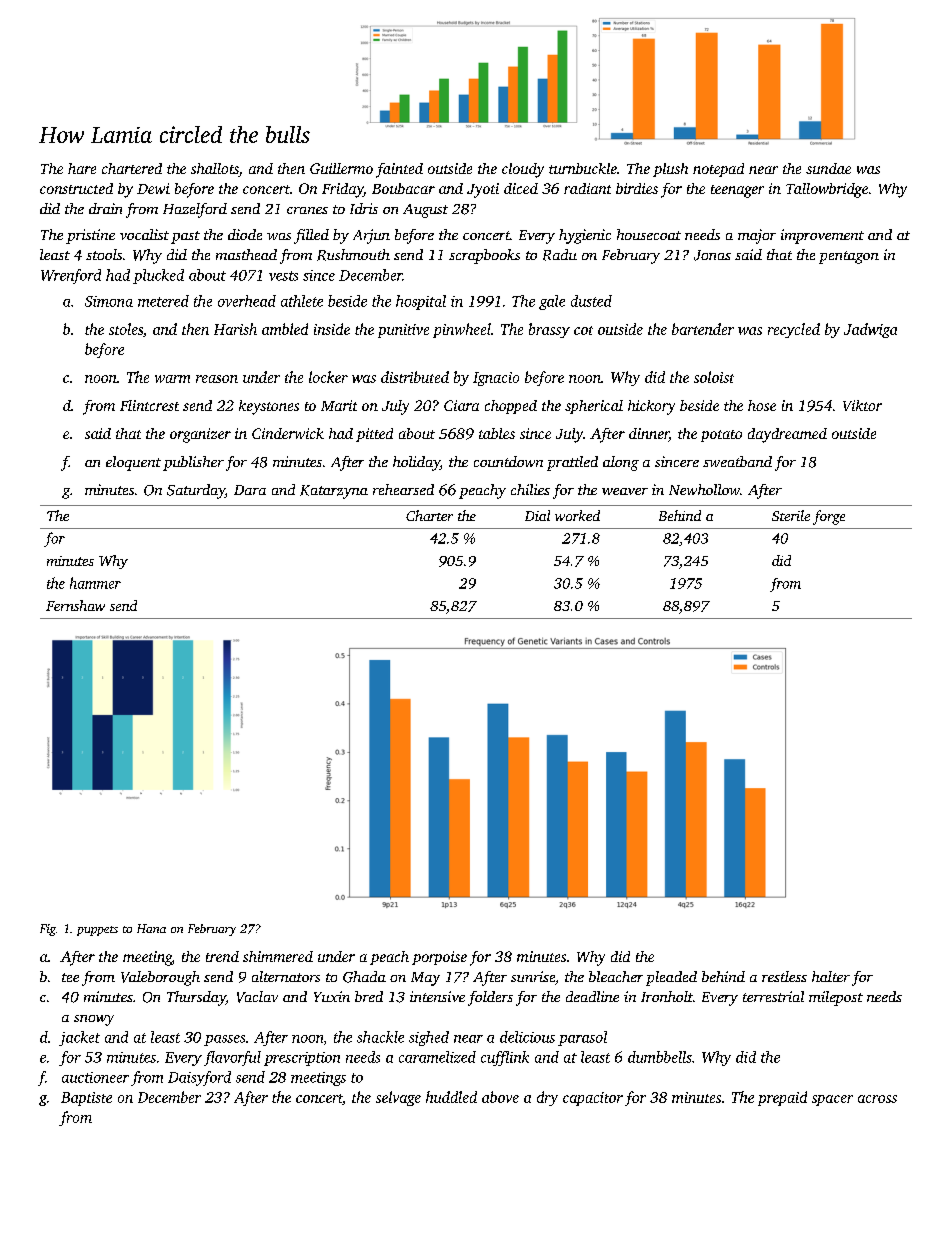  I want to click on Hana, so click(151, 928).
